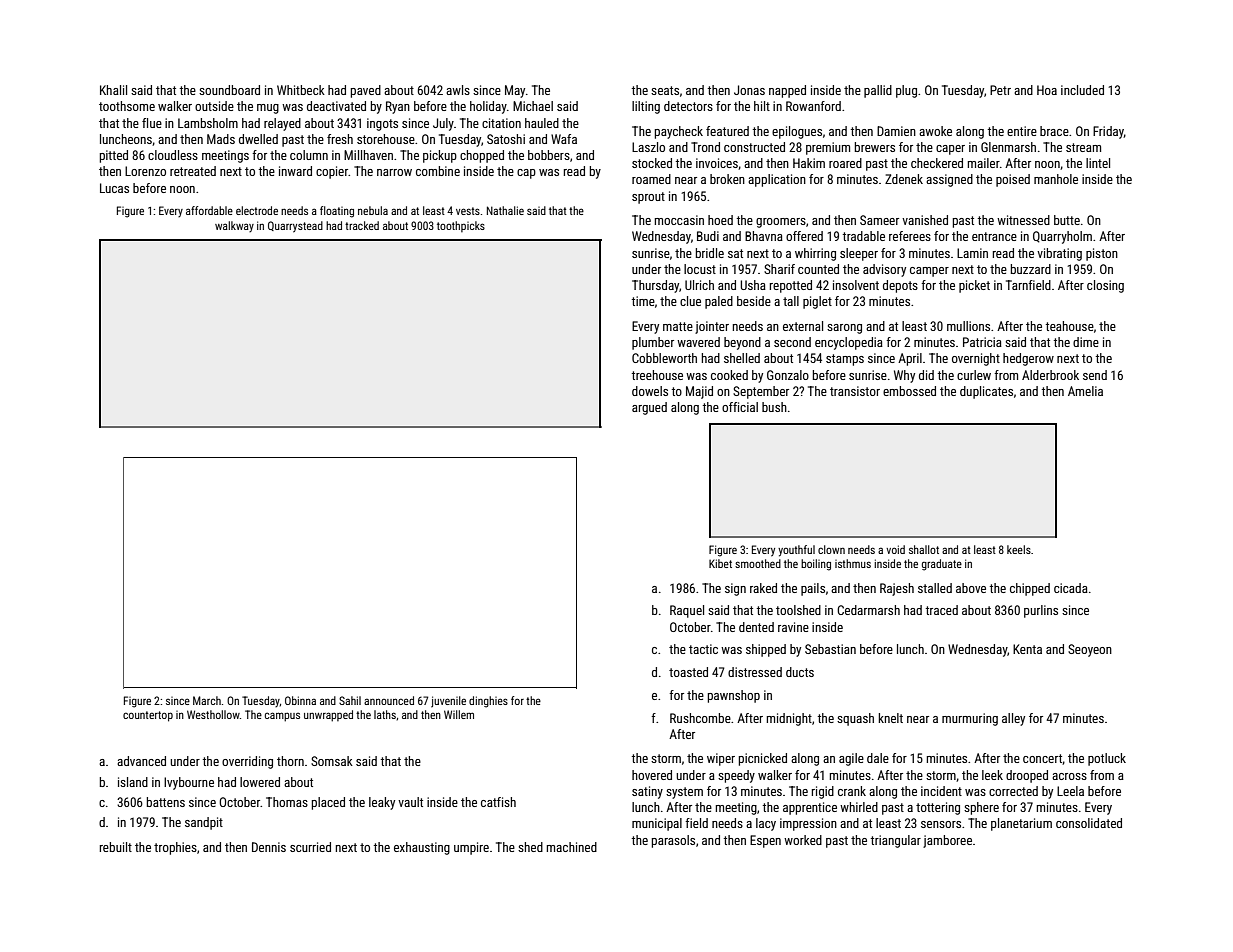 The height and width of the page is (952, 1233). I want to click on soundboard, so click(229, 90).
